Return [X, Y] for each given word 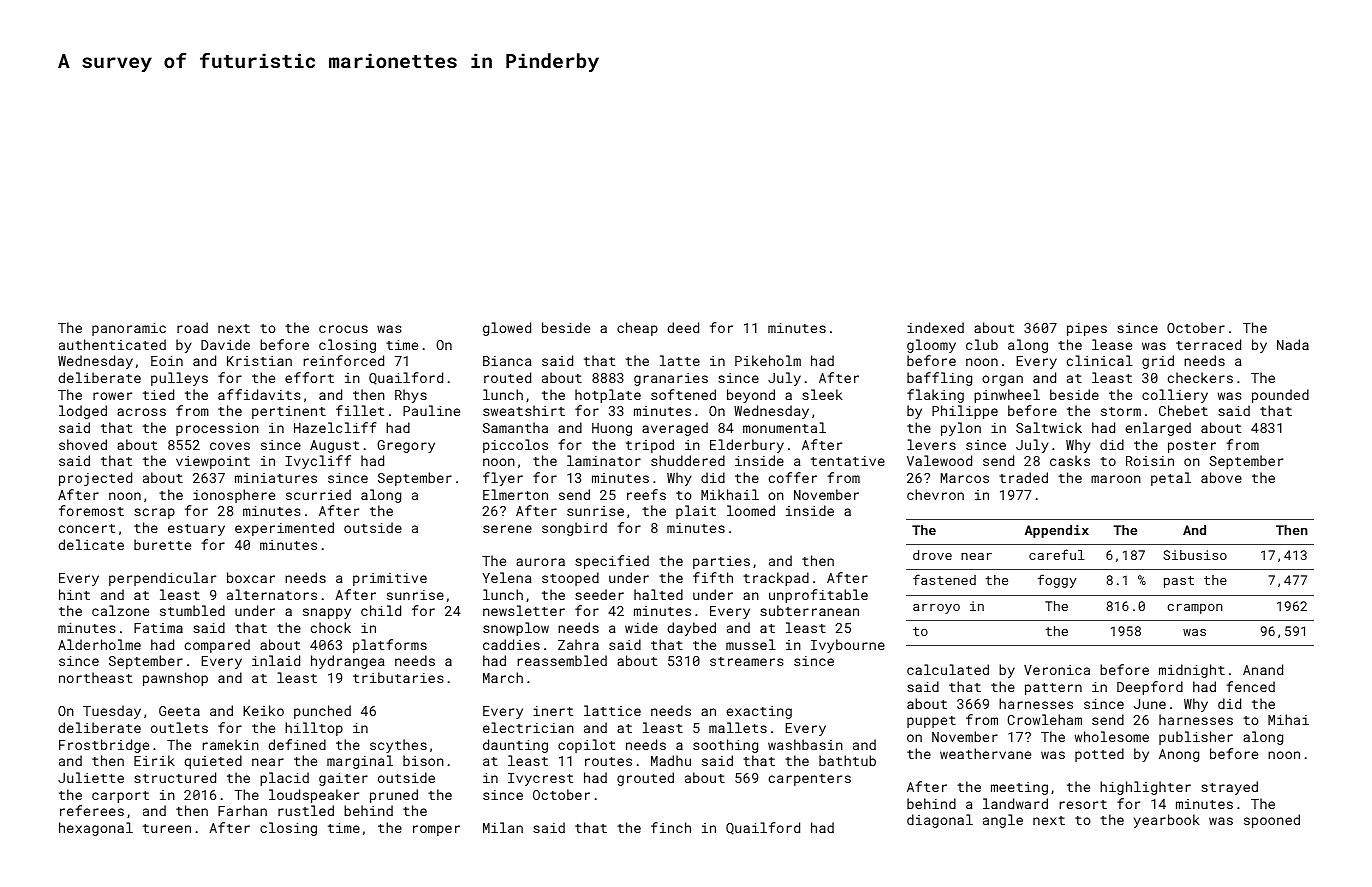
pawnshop [175, 679]
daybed [691, 629]
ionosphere [234, 496]
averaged [675, 429]
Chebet [1183, 410]
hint [74, 594]
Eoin [167, 361]
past [1179, 582]
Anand [1263, 669]
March [503, 677]
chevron [935, 494]
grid [1158, 362]
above [1221, 477]
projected [95, 479]
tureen [167, 828]
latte [680, 360]
